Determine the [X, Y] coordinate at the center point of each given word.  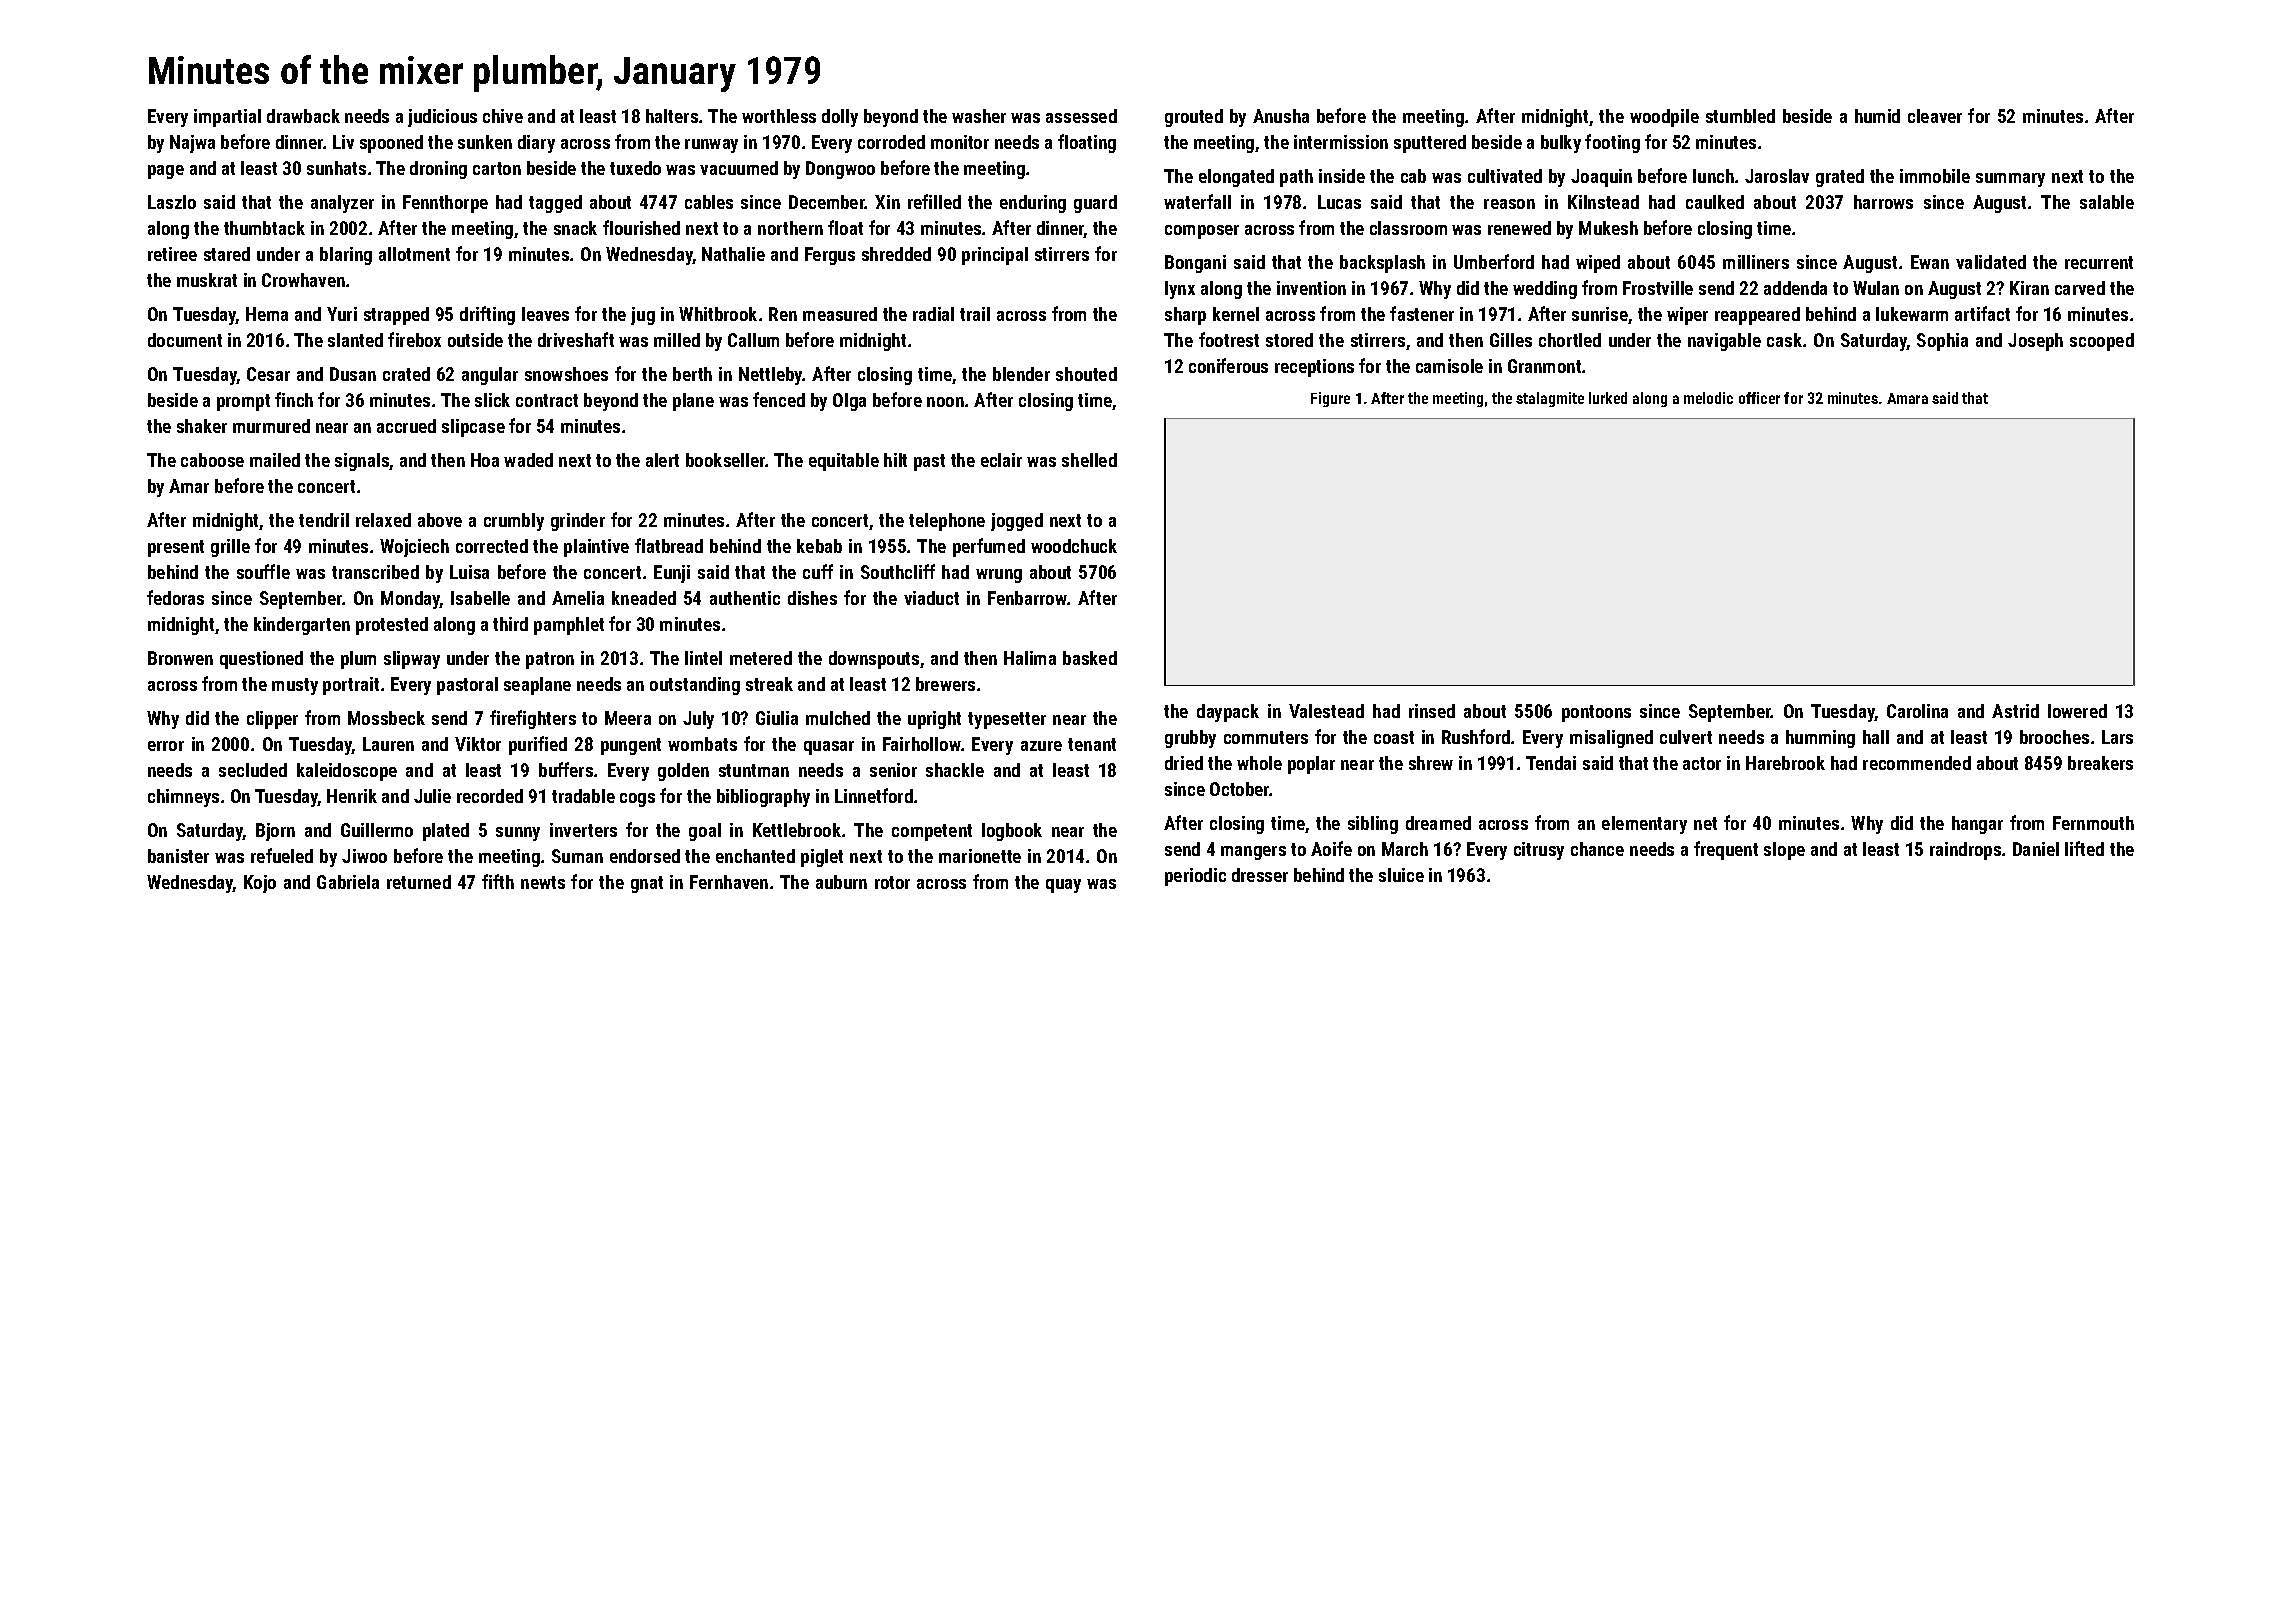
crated [406, 374]
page [166, 172]
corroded [891, 142]
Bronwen [180, 658]
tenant [1092, 744]
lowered [2077, 711]
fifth [498, 881]
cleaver [1935, 116]
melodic [1708, 398]
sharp [1185, 316]
